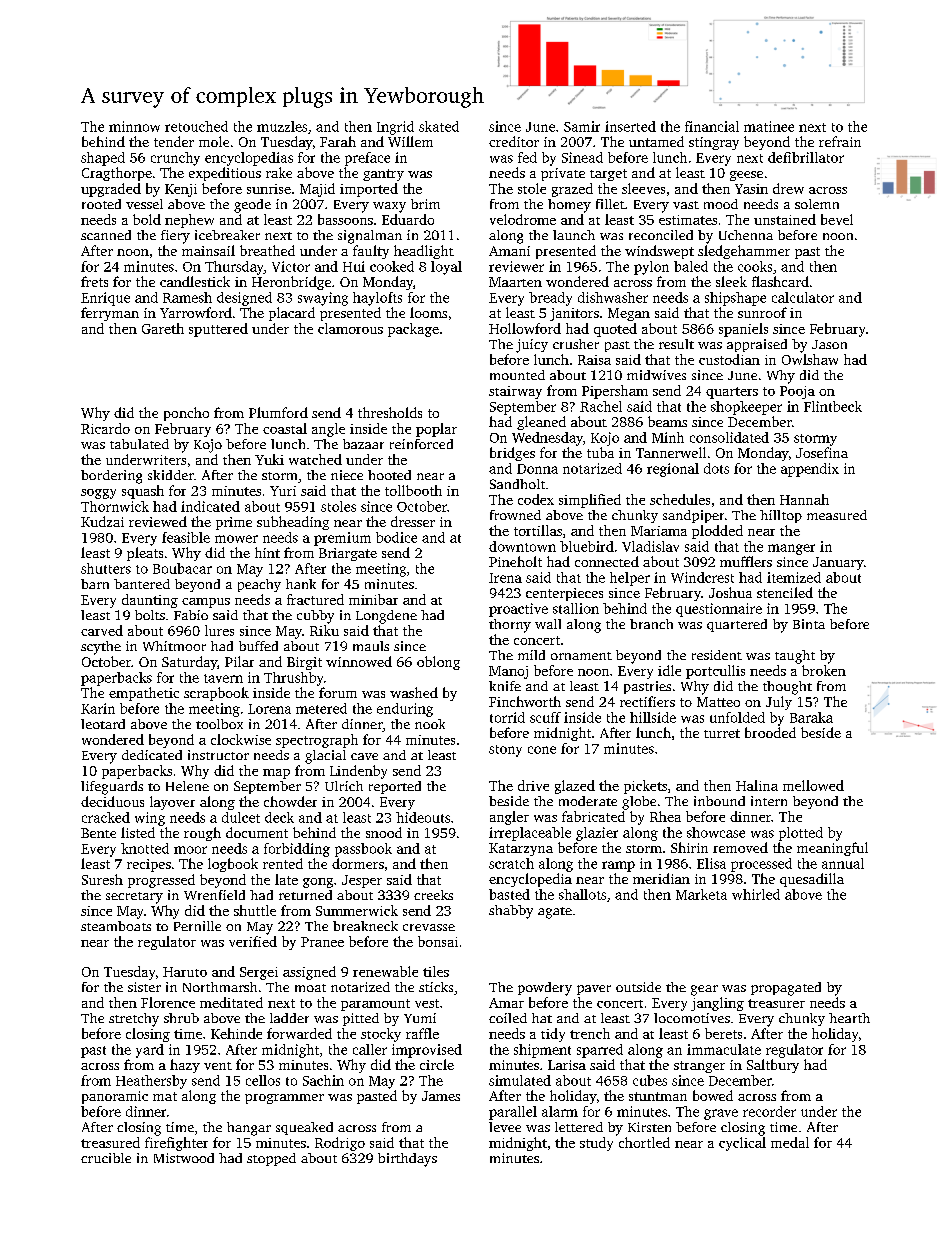  I want to click on Ingrid, so click(395, 128).
